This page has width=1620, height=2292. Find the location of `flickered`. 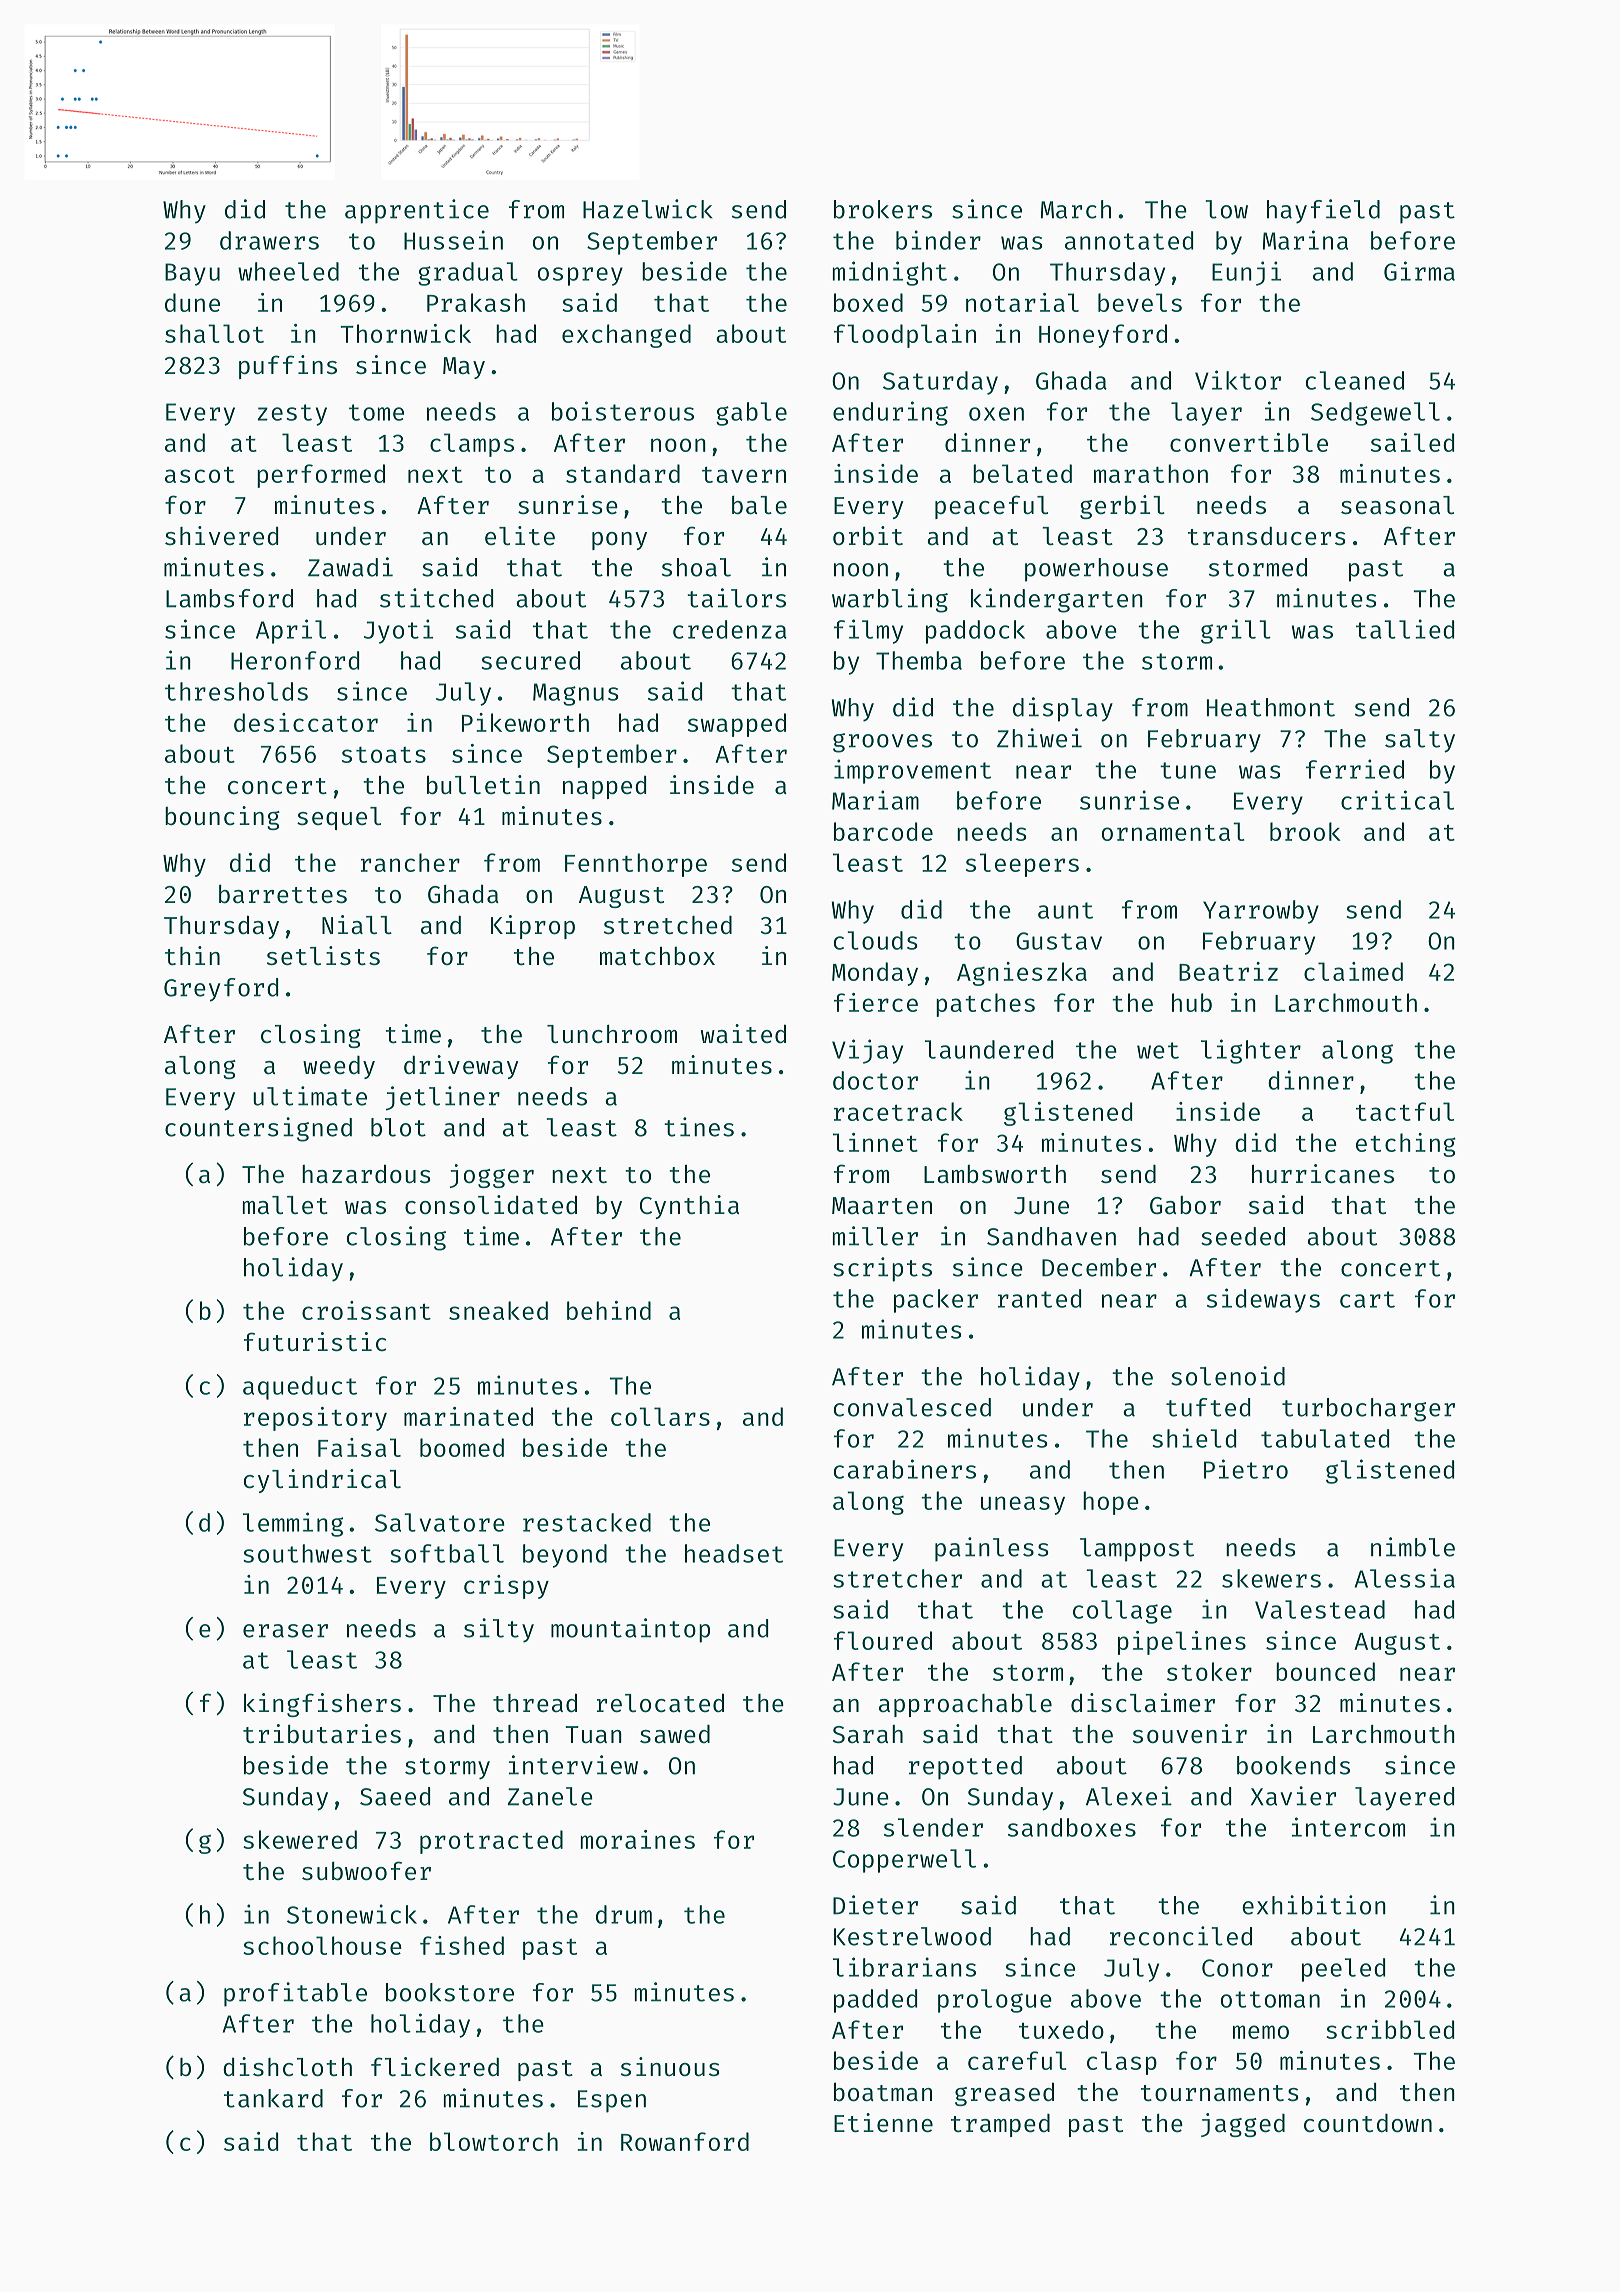

flickered is located at coordinates (435, 2066).
